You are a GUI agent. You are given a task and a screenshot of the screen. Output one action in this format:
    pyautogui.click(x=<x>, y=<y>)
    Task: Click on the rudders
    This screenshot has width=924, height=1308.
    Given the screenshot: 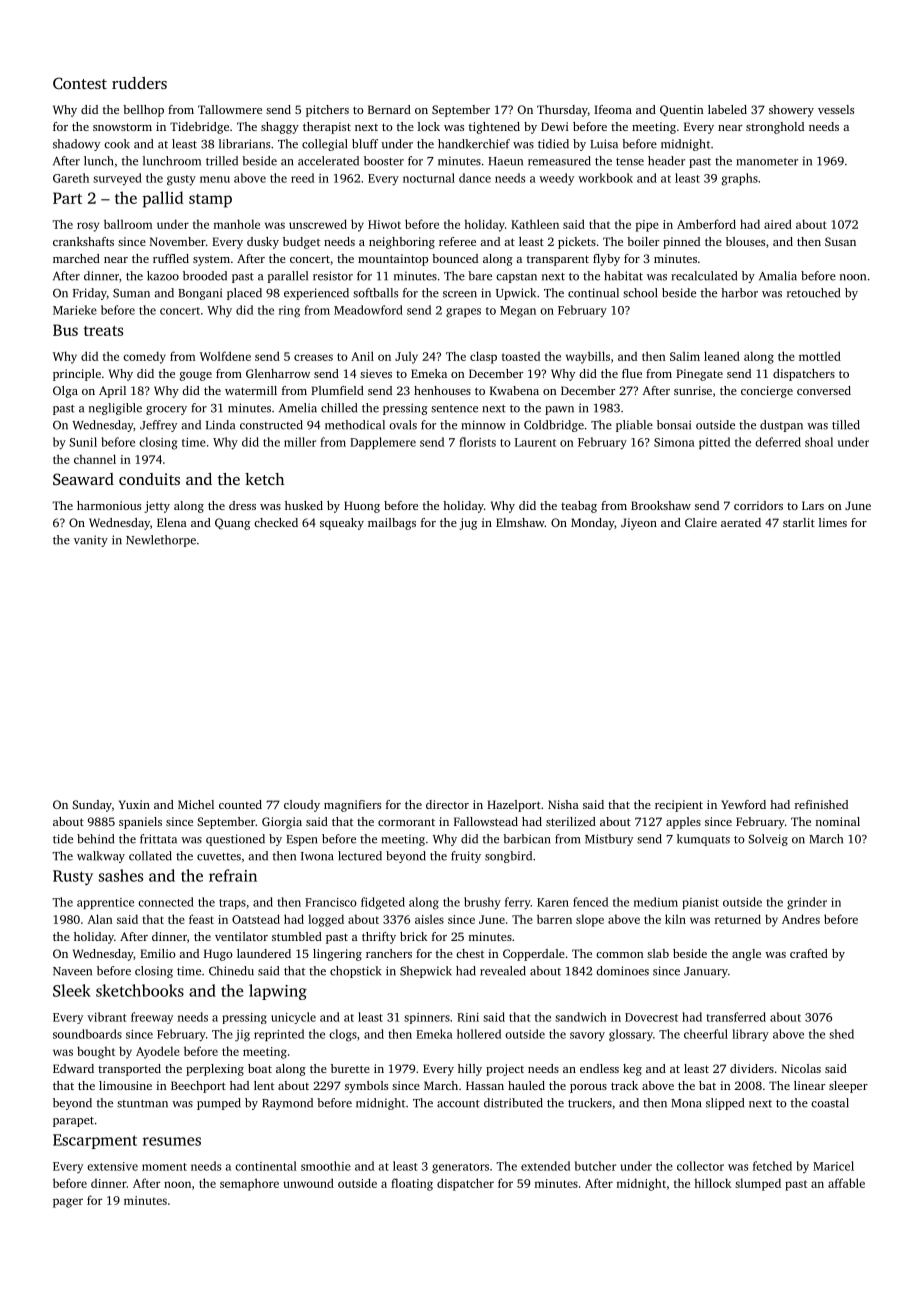 What is the action you would take?
    pyautogui.click(x=139, y=83)
